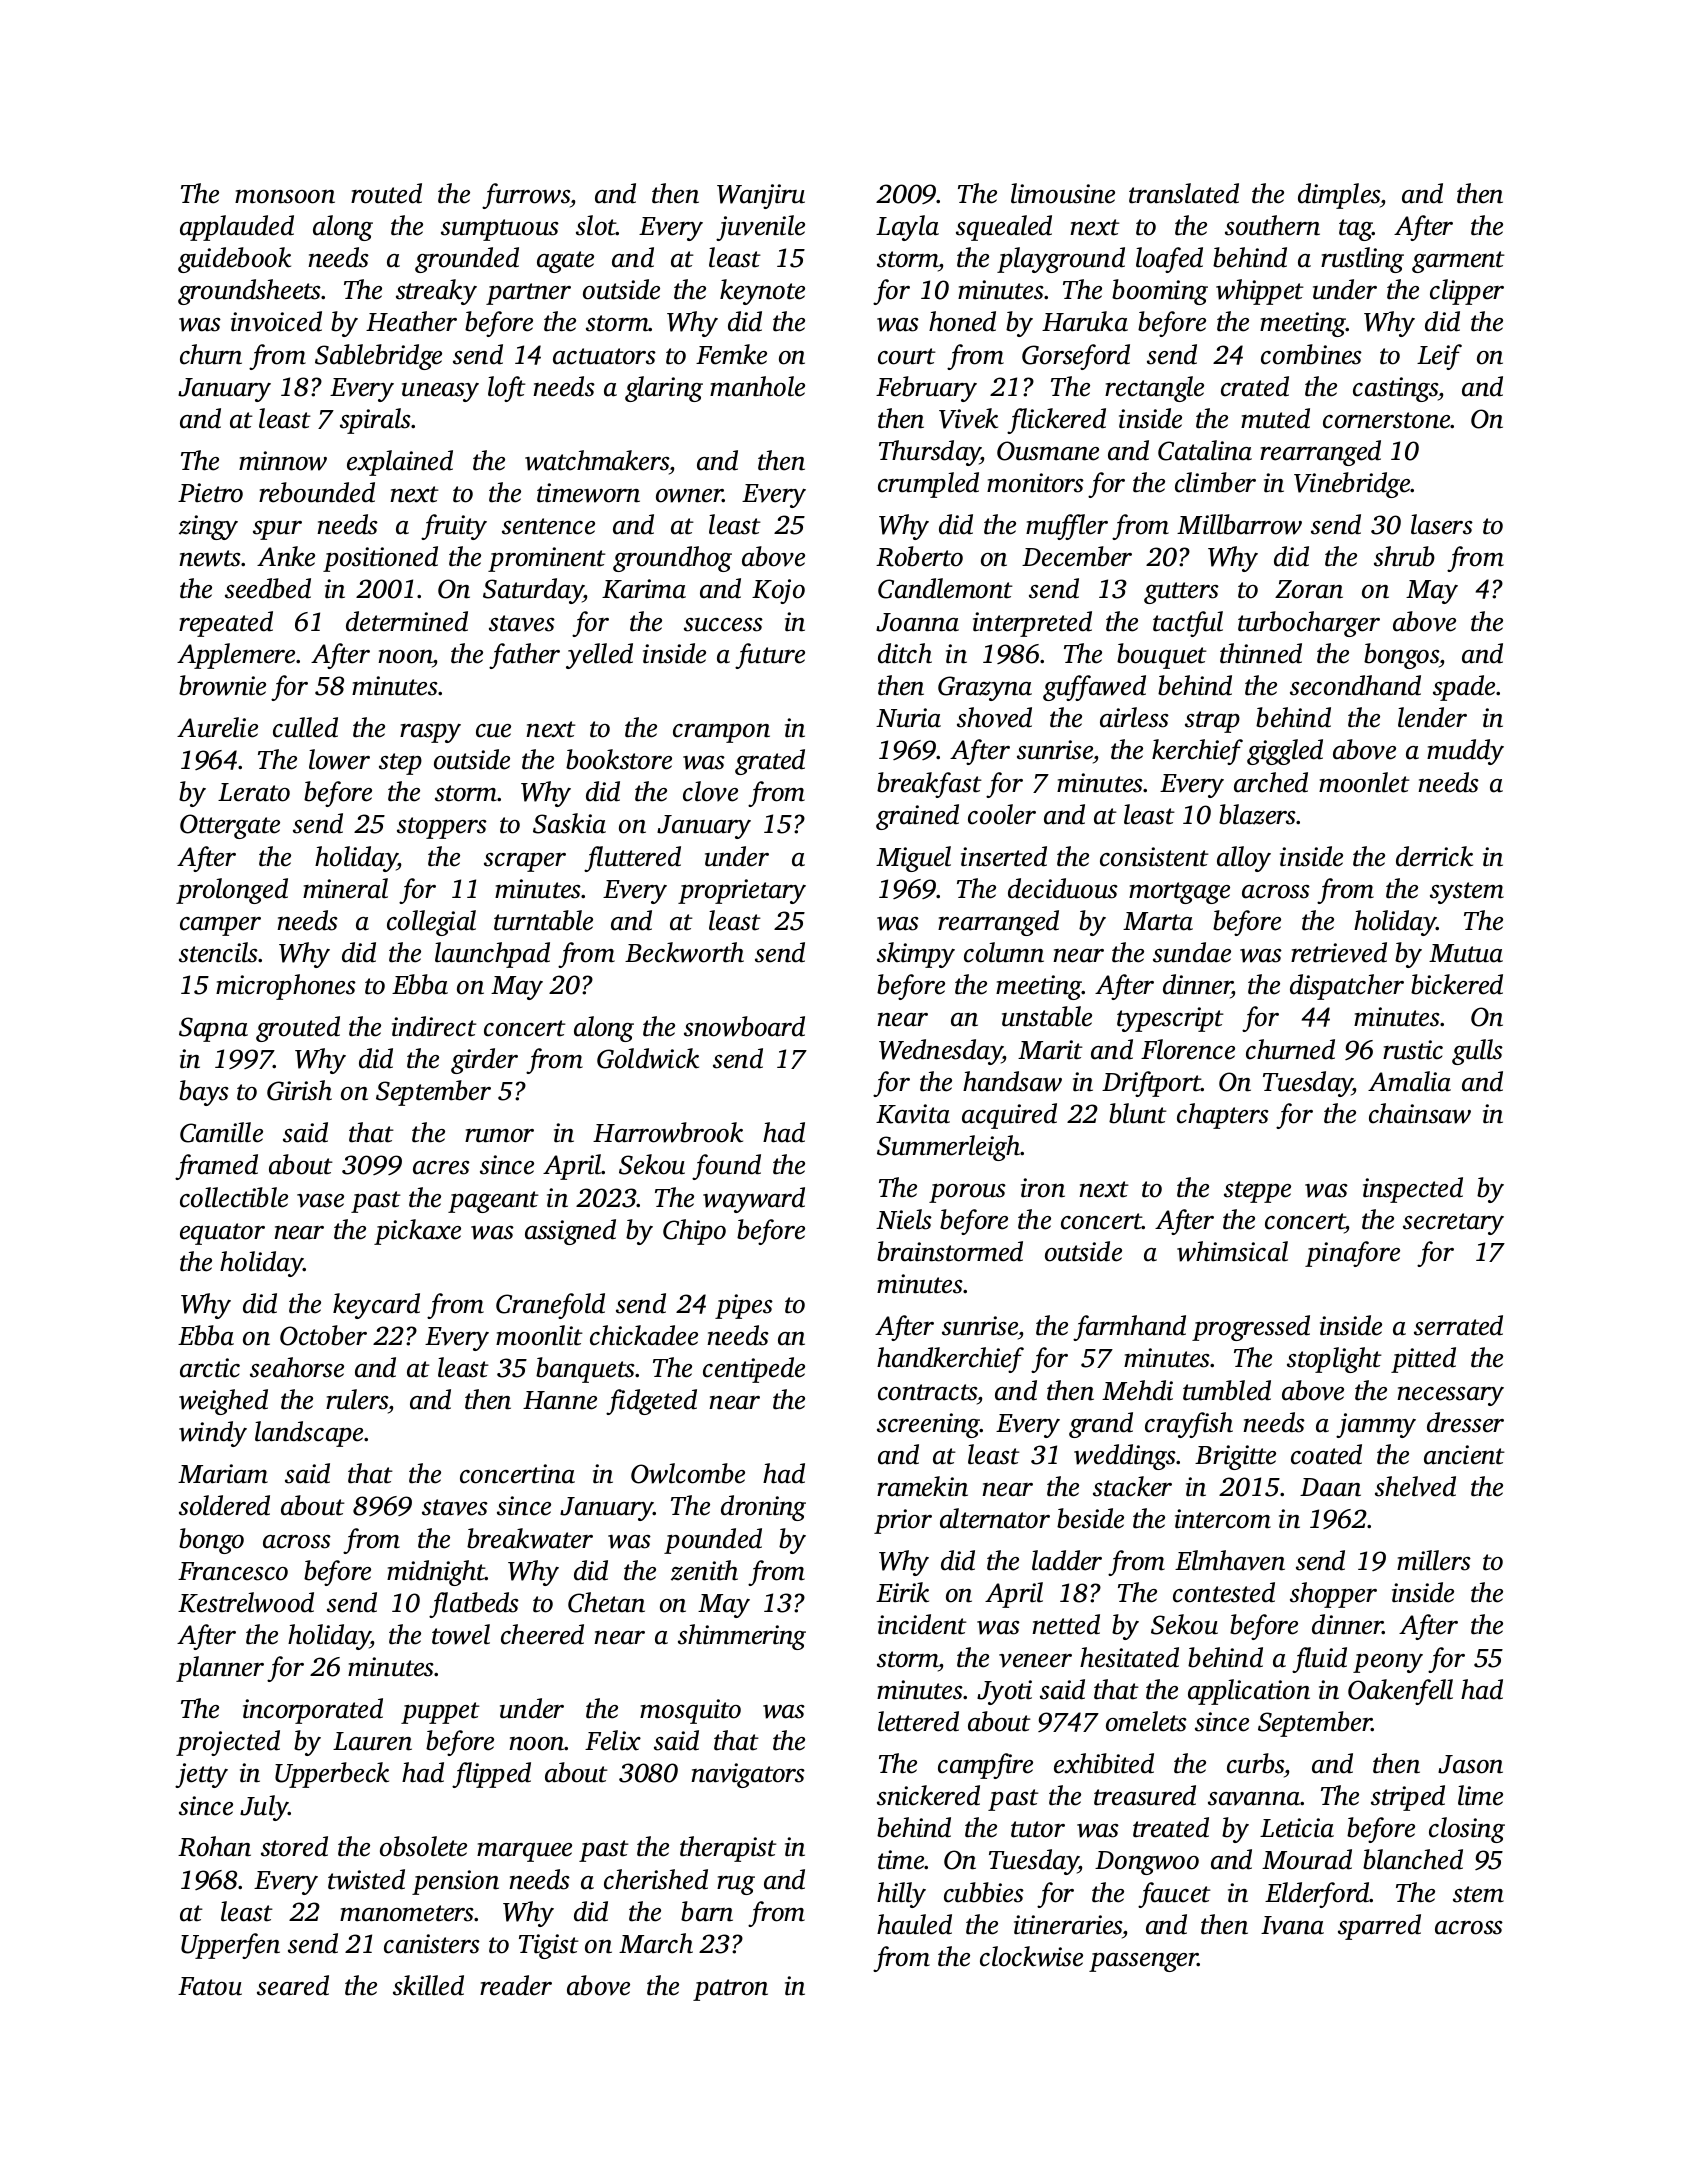 The height and width of the screenshot is (2178, 1683). What do you see at coordinates (526, 196) in the screenshot?
I see `furrows` at bounding box center [526, 196].
